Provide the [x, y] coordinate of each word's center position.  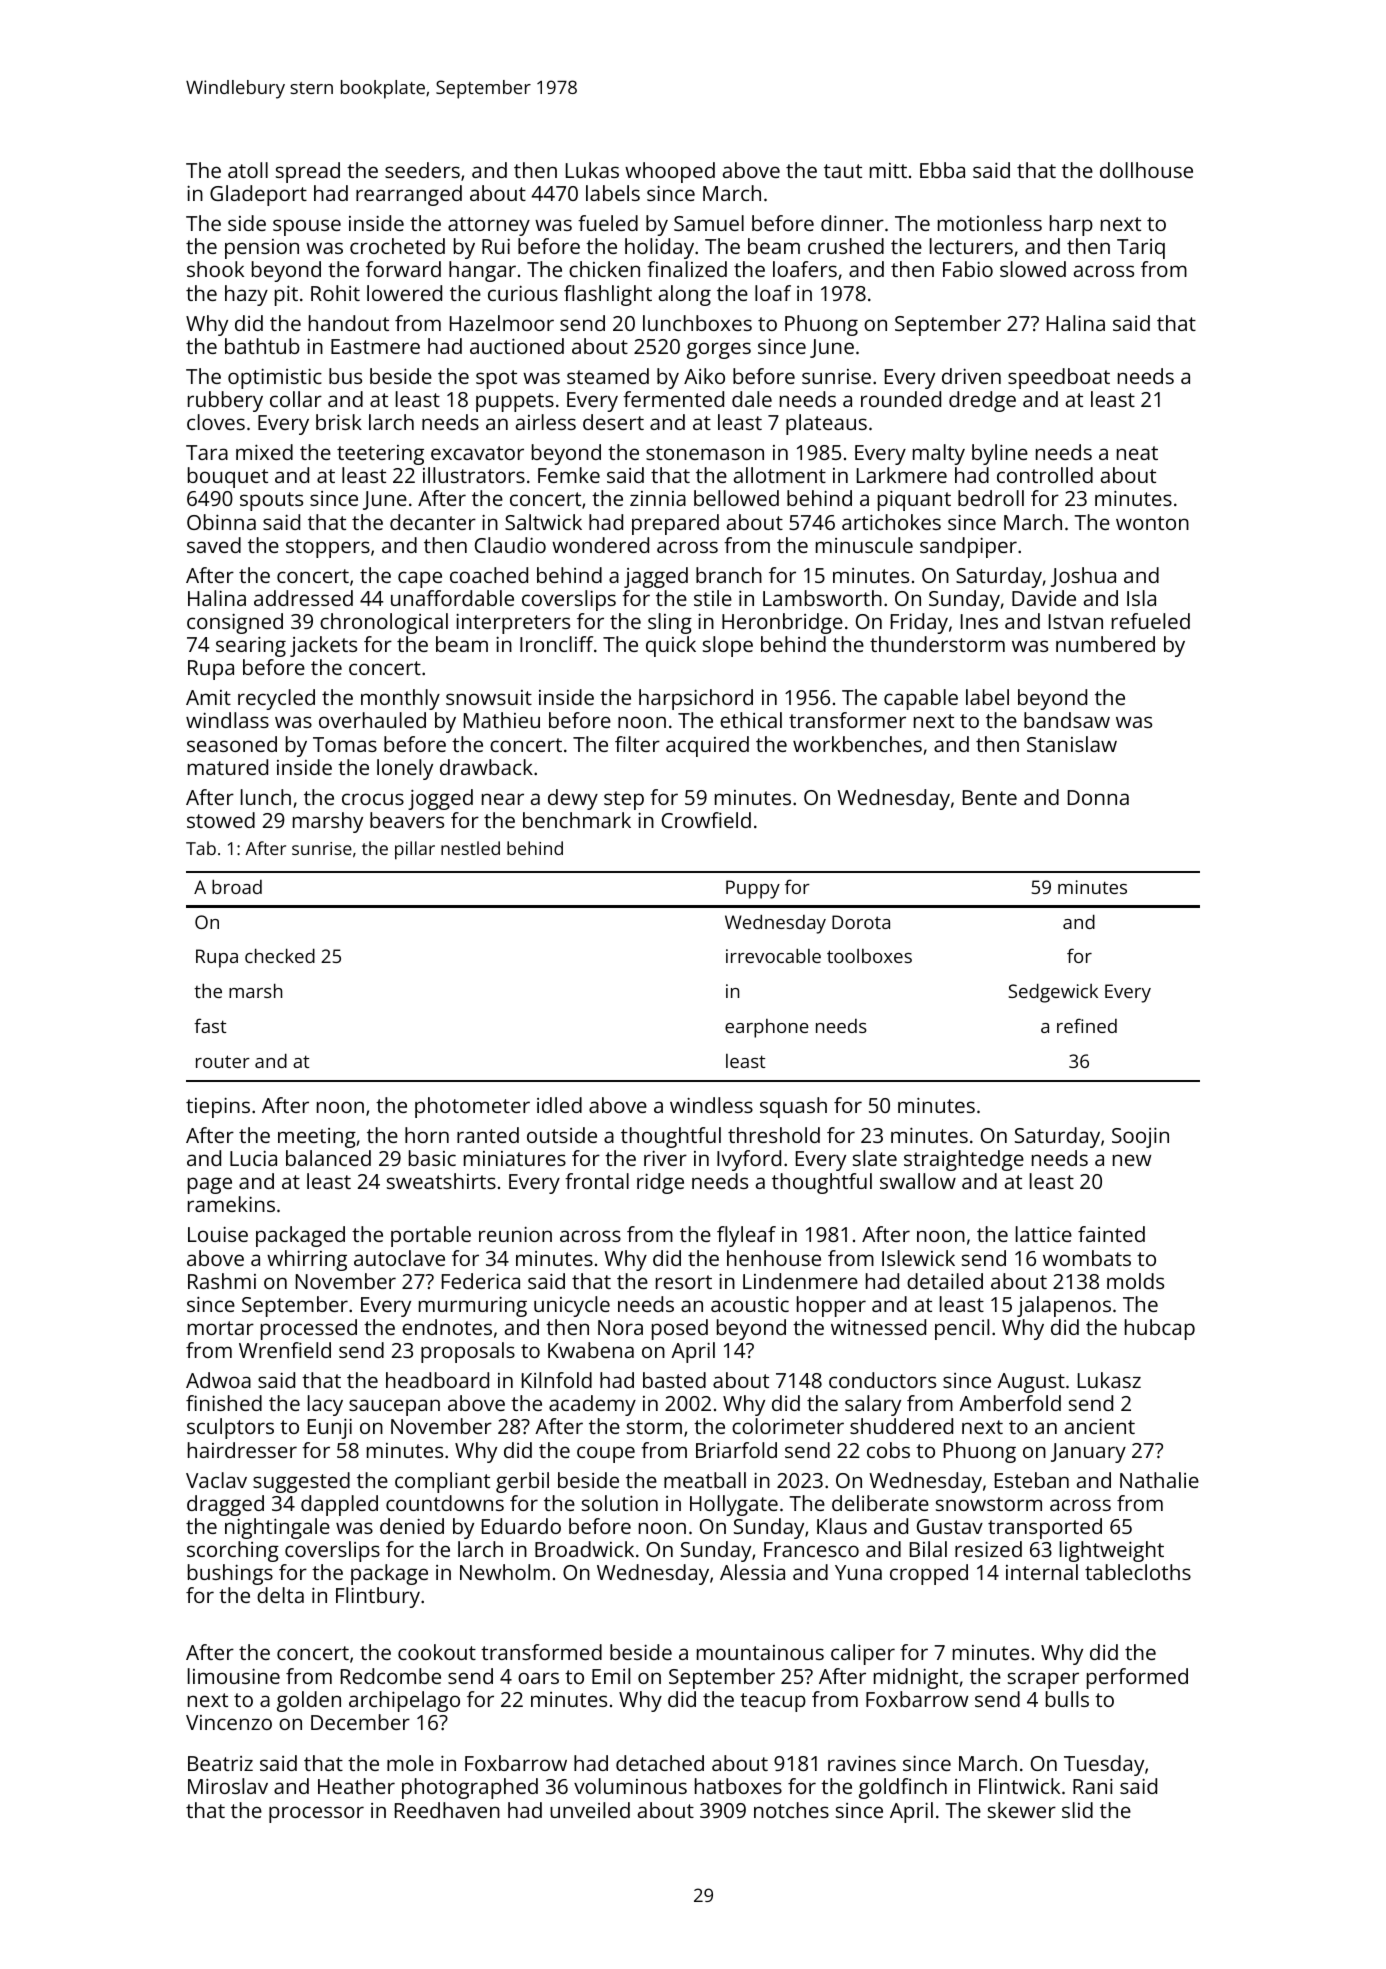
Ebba [942, 170]
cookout [437, 1652]
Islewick [918, 1258]
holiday [659, 248]
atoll [248, 170]
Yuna [858, 1572]
